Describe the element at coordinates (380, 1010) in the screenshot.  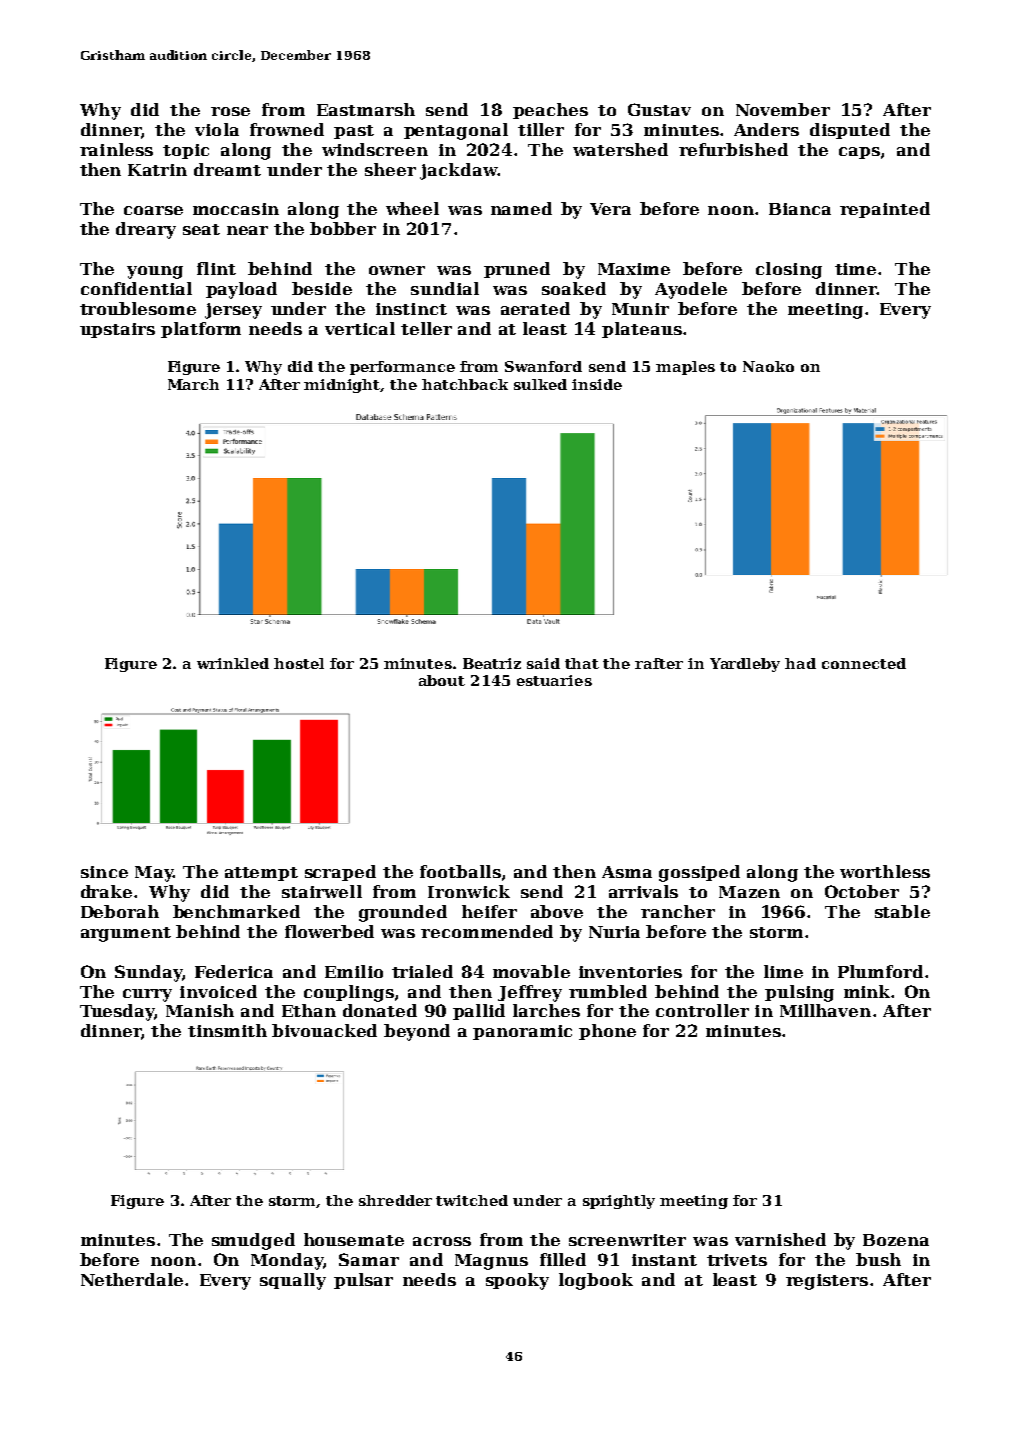
I see `donated` at that location.
